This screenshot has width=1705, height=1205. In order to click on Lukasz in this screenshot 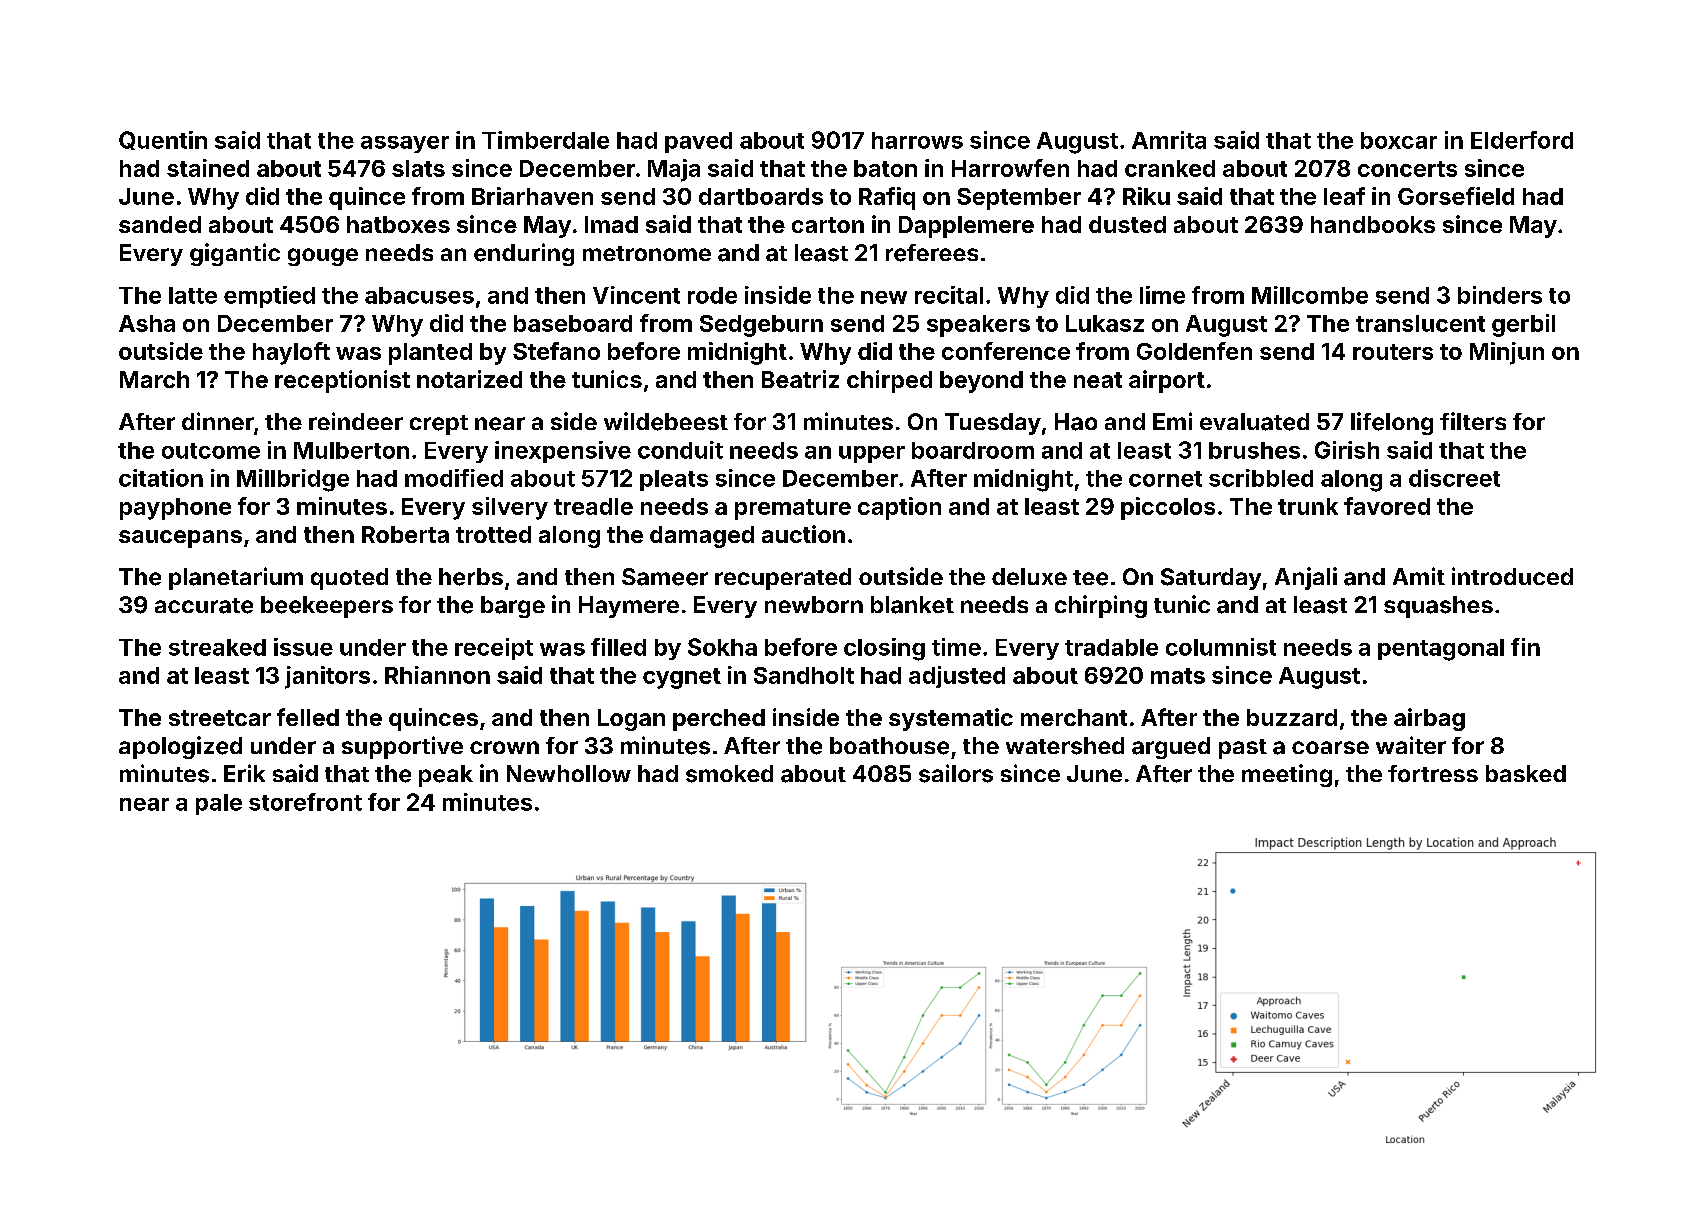, I will do `click(1105, 323)`.
